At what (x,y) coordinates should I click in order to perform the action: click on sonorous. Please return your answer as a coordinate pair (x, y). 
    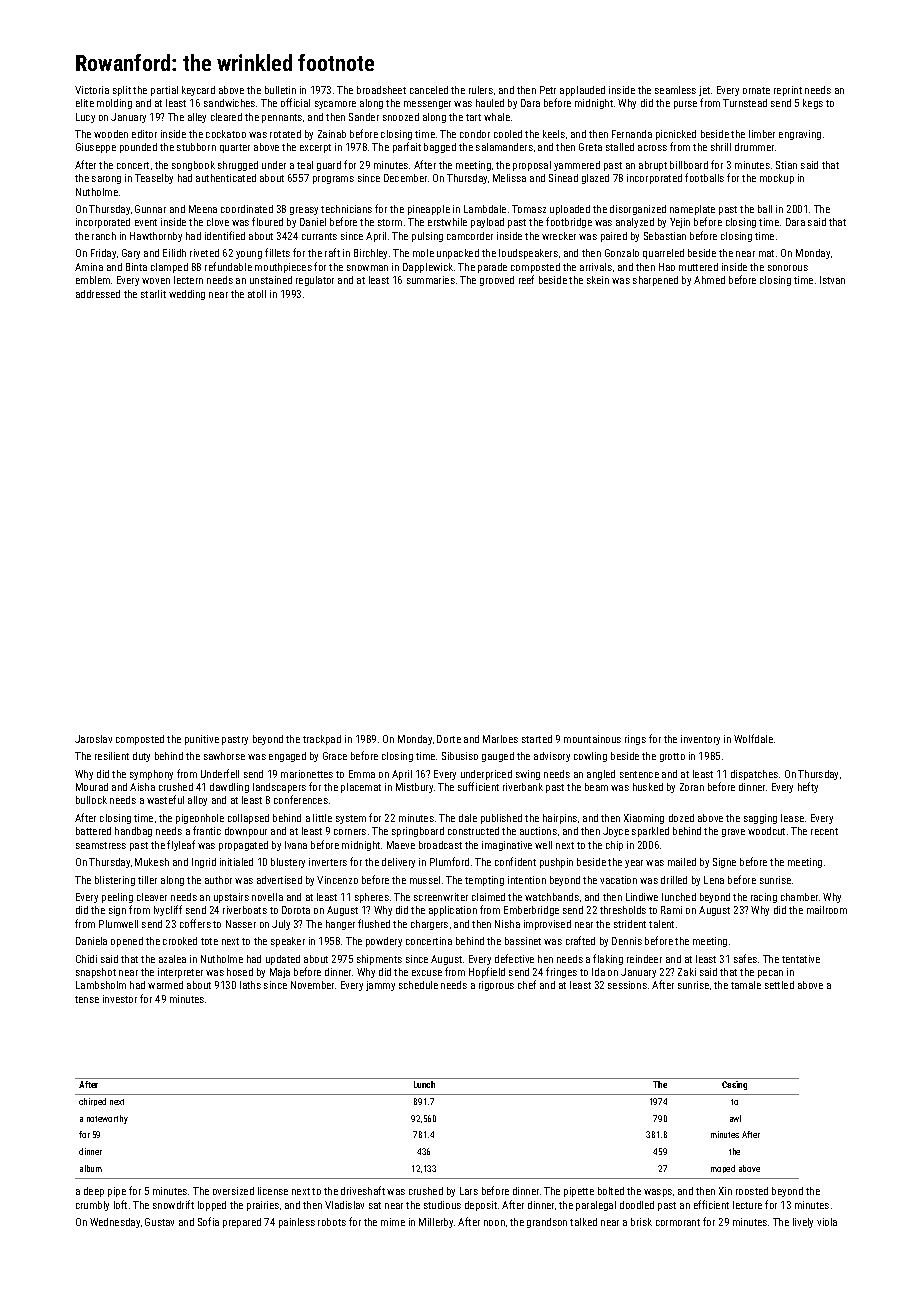
    Looking at the image, I should click on (788, 268).
